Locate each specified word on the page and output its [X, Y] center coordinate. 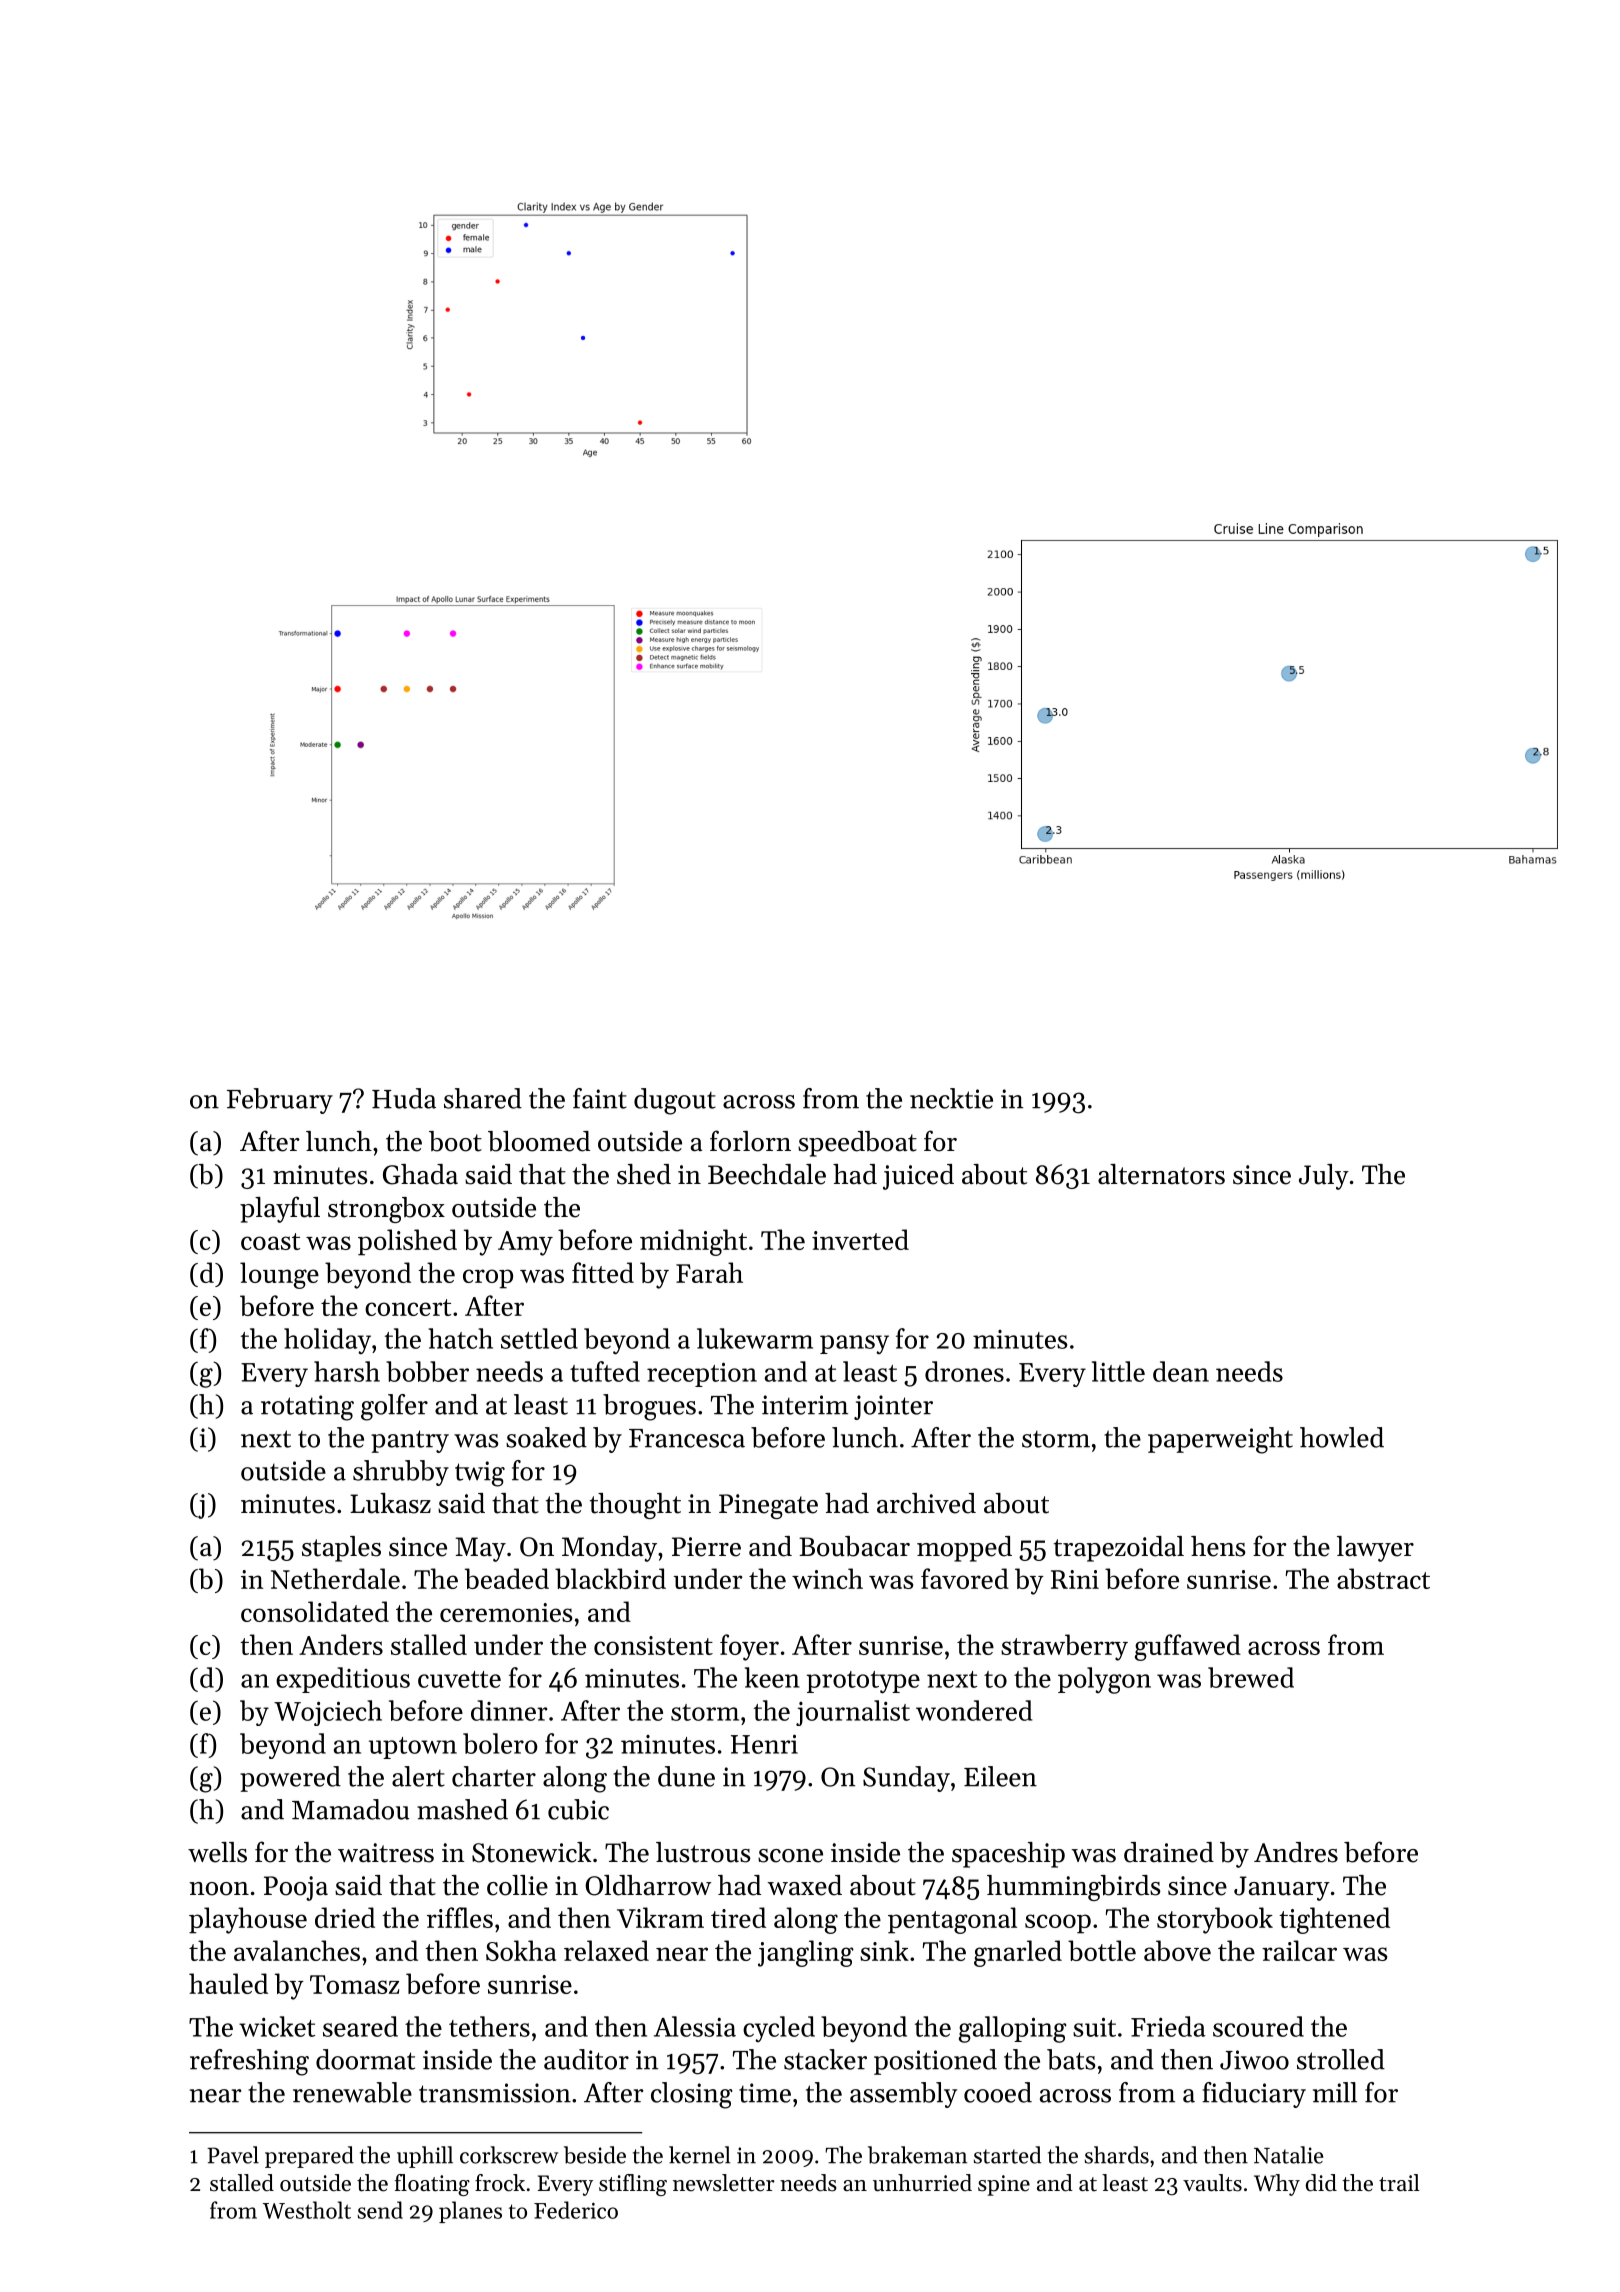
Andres [1296, 1852]
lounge [279, 1275]
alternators [1161, 1174]
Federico [576, 2210]
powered [290, 1779]
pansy [854, 1344]
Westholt [307, 2210]
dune [686, 1776]
